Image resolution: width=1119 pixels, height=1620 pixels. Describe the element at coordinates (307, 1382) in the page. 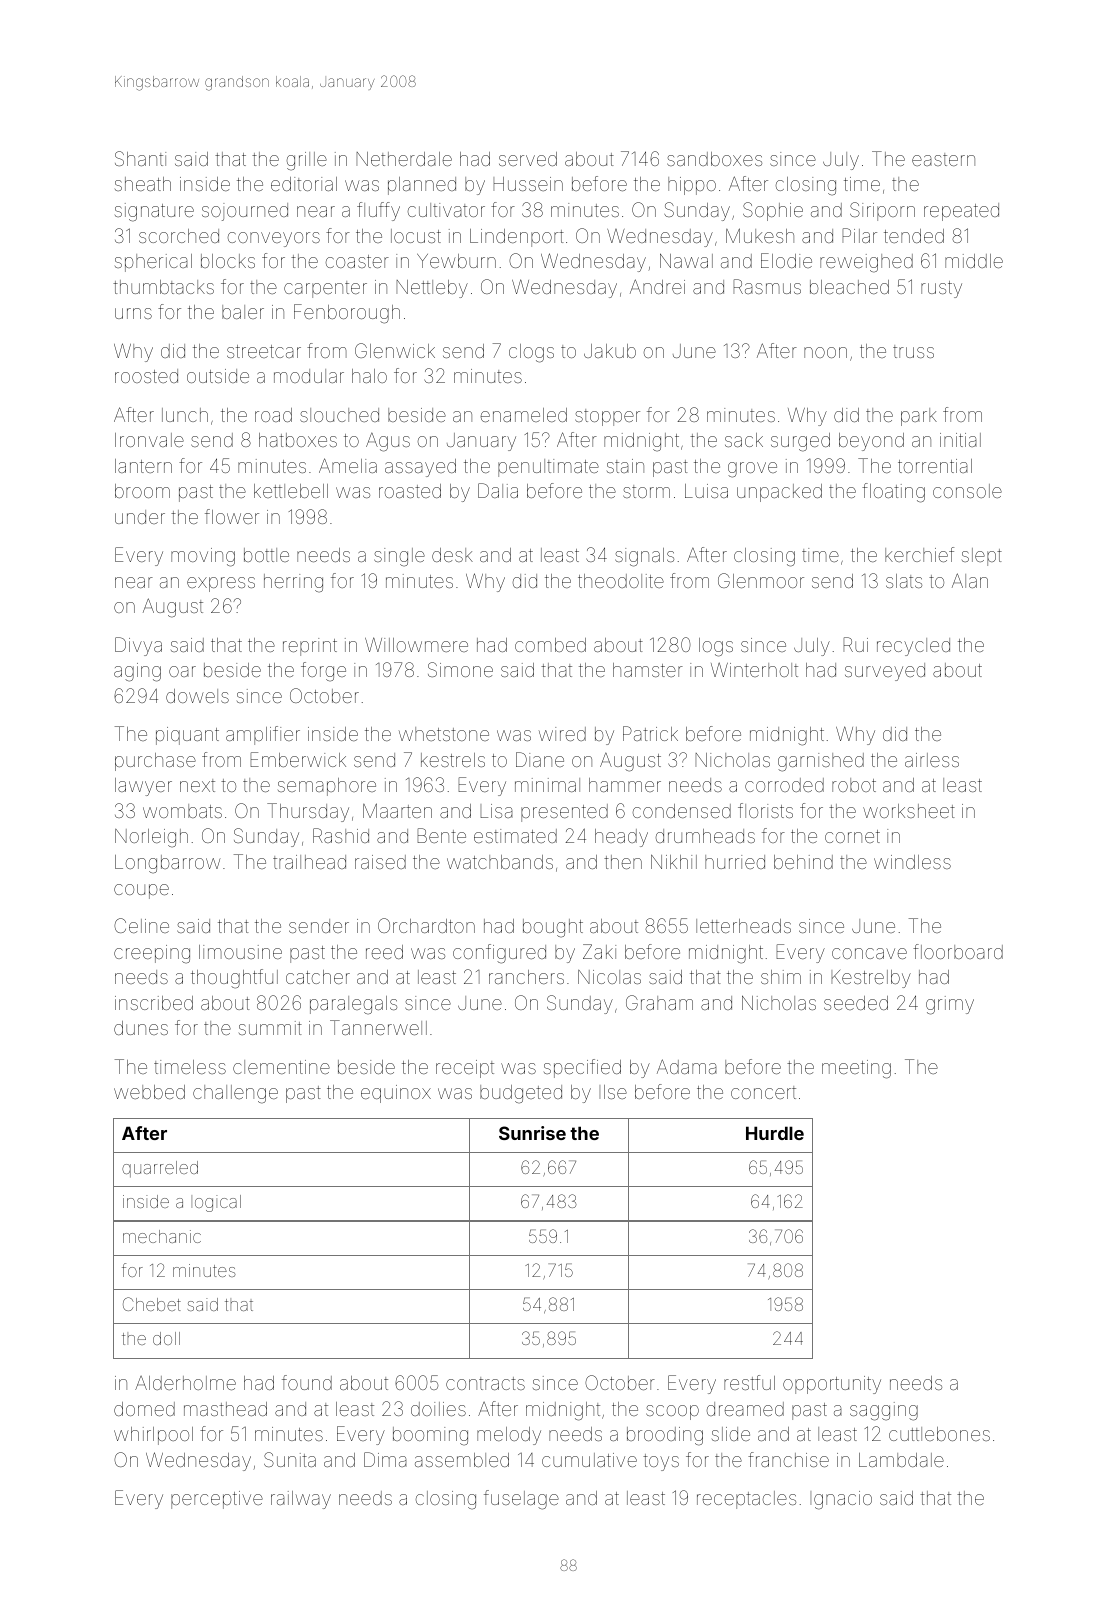

I see `found` at that location.
